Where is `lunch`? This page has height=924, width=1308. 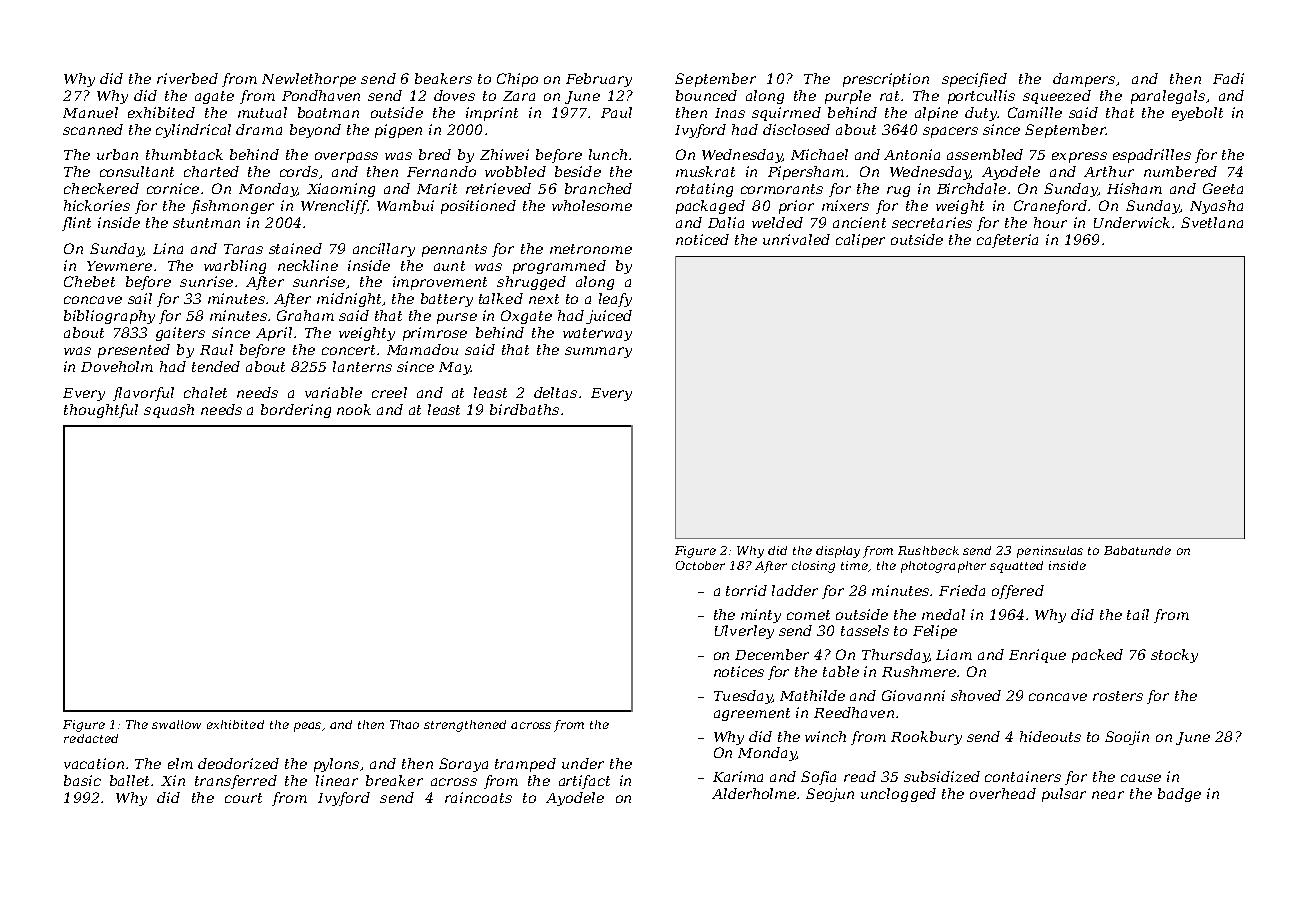
lunch is located at coordinates (608, 154).
